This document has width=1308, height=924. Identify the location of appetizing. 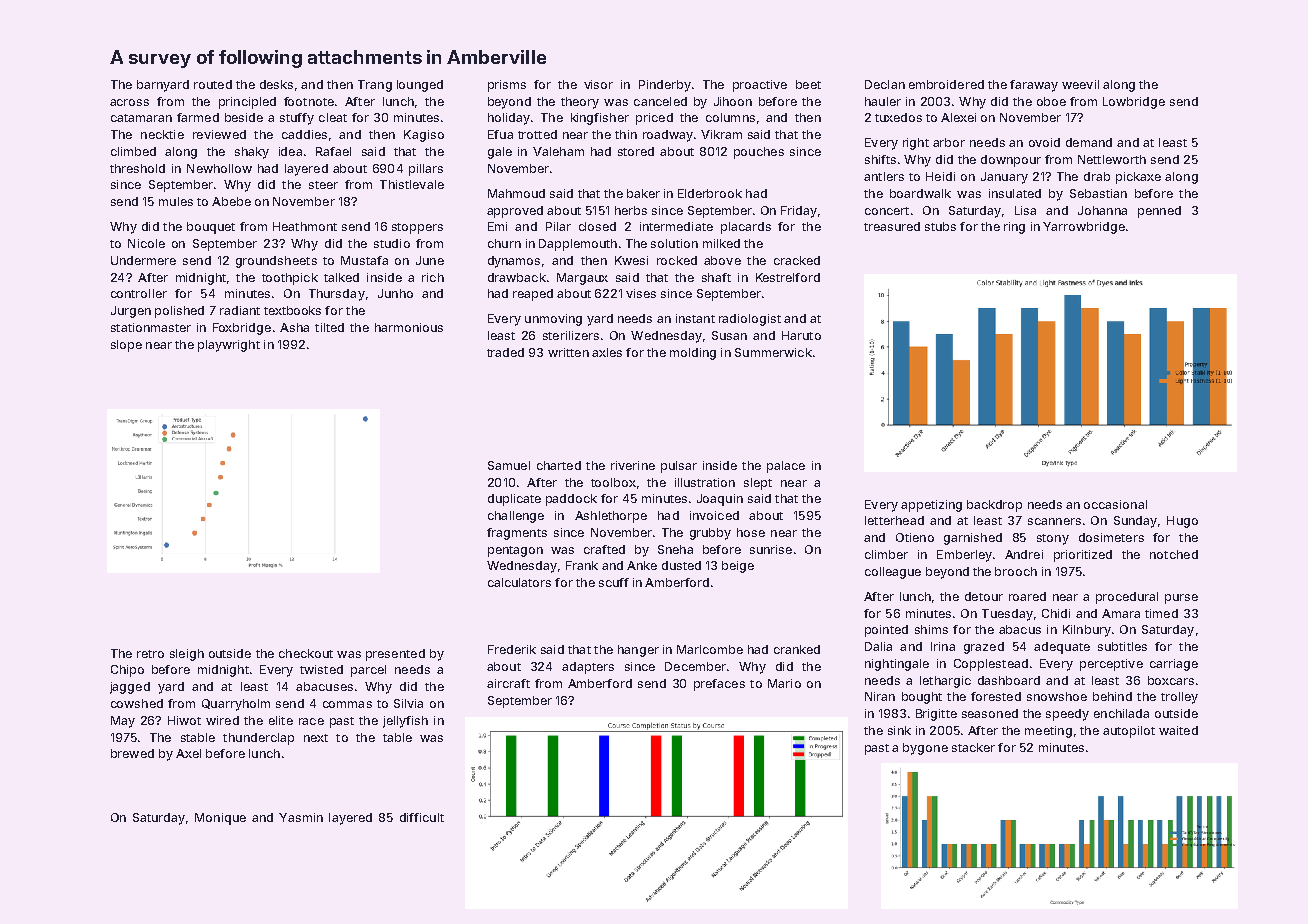
(931, 506).
